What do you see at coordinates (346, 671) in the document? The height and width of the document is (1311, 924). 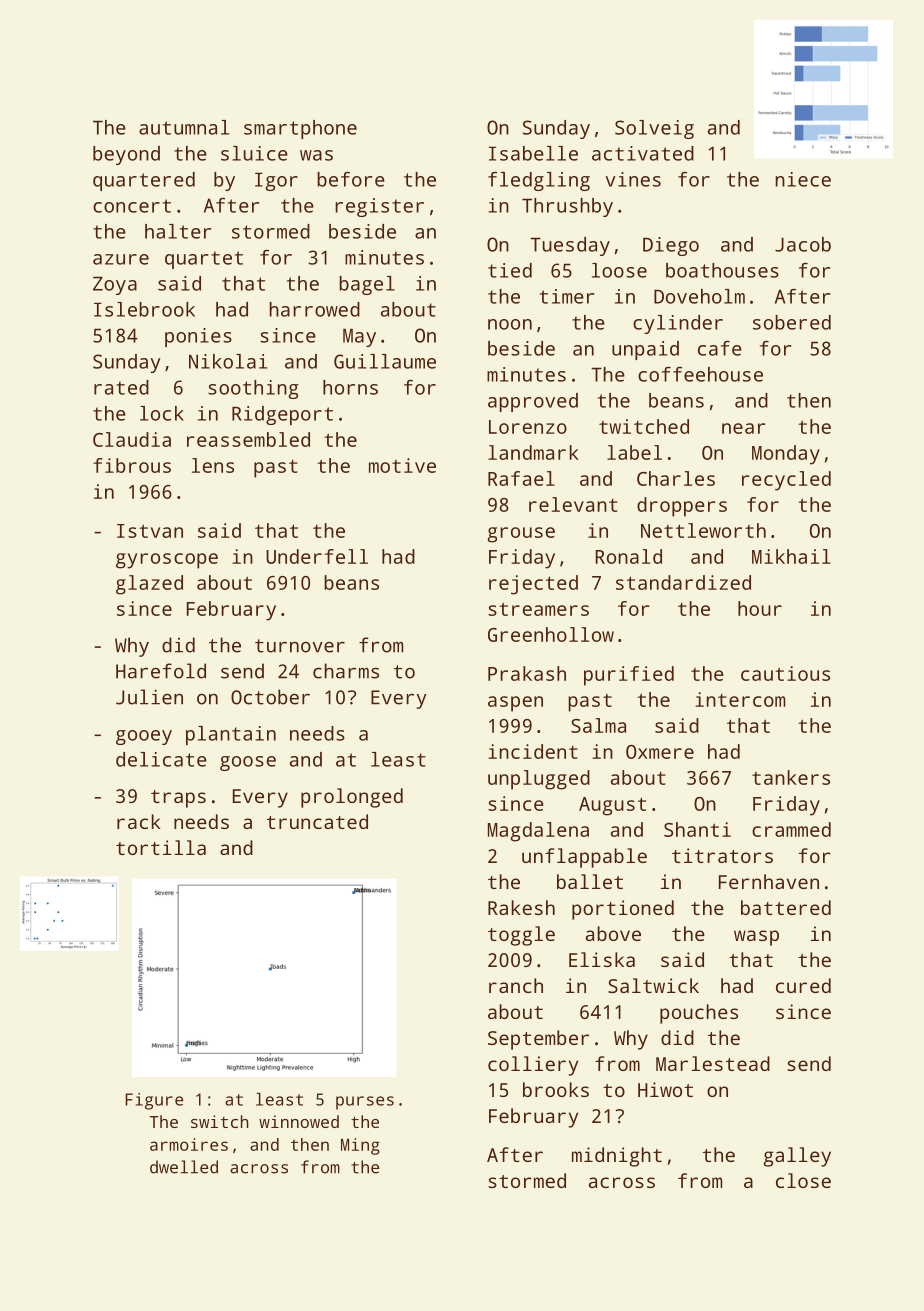 I see `charms` at bounding box center [346, 671].
